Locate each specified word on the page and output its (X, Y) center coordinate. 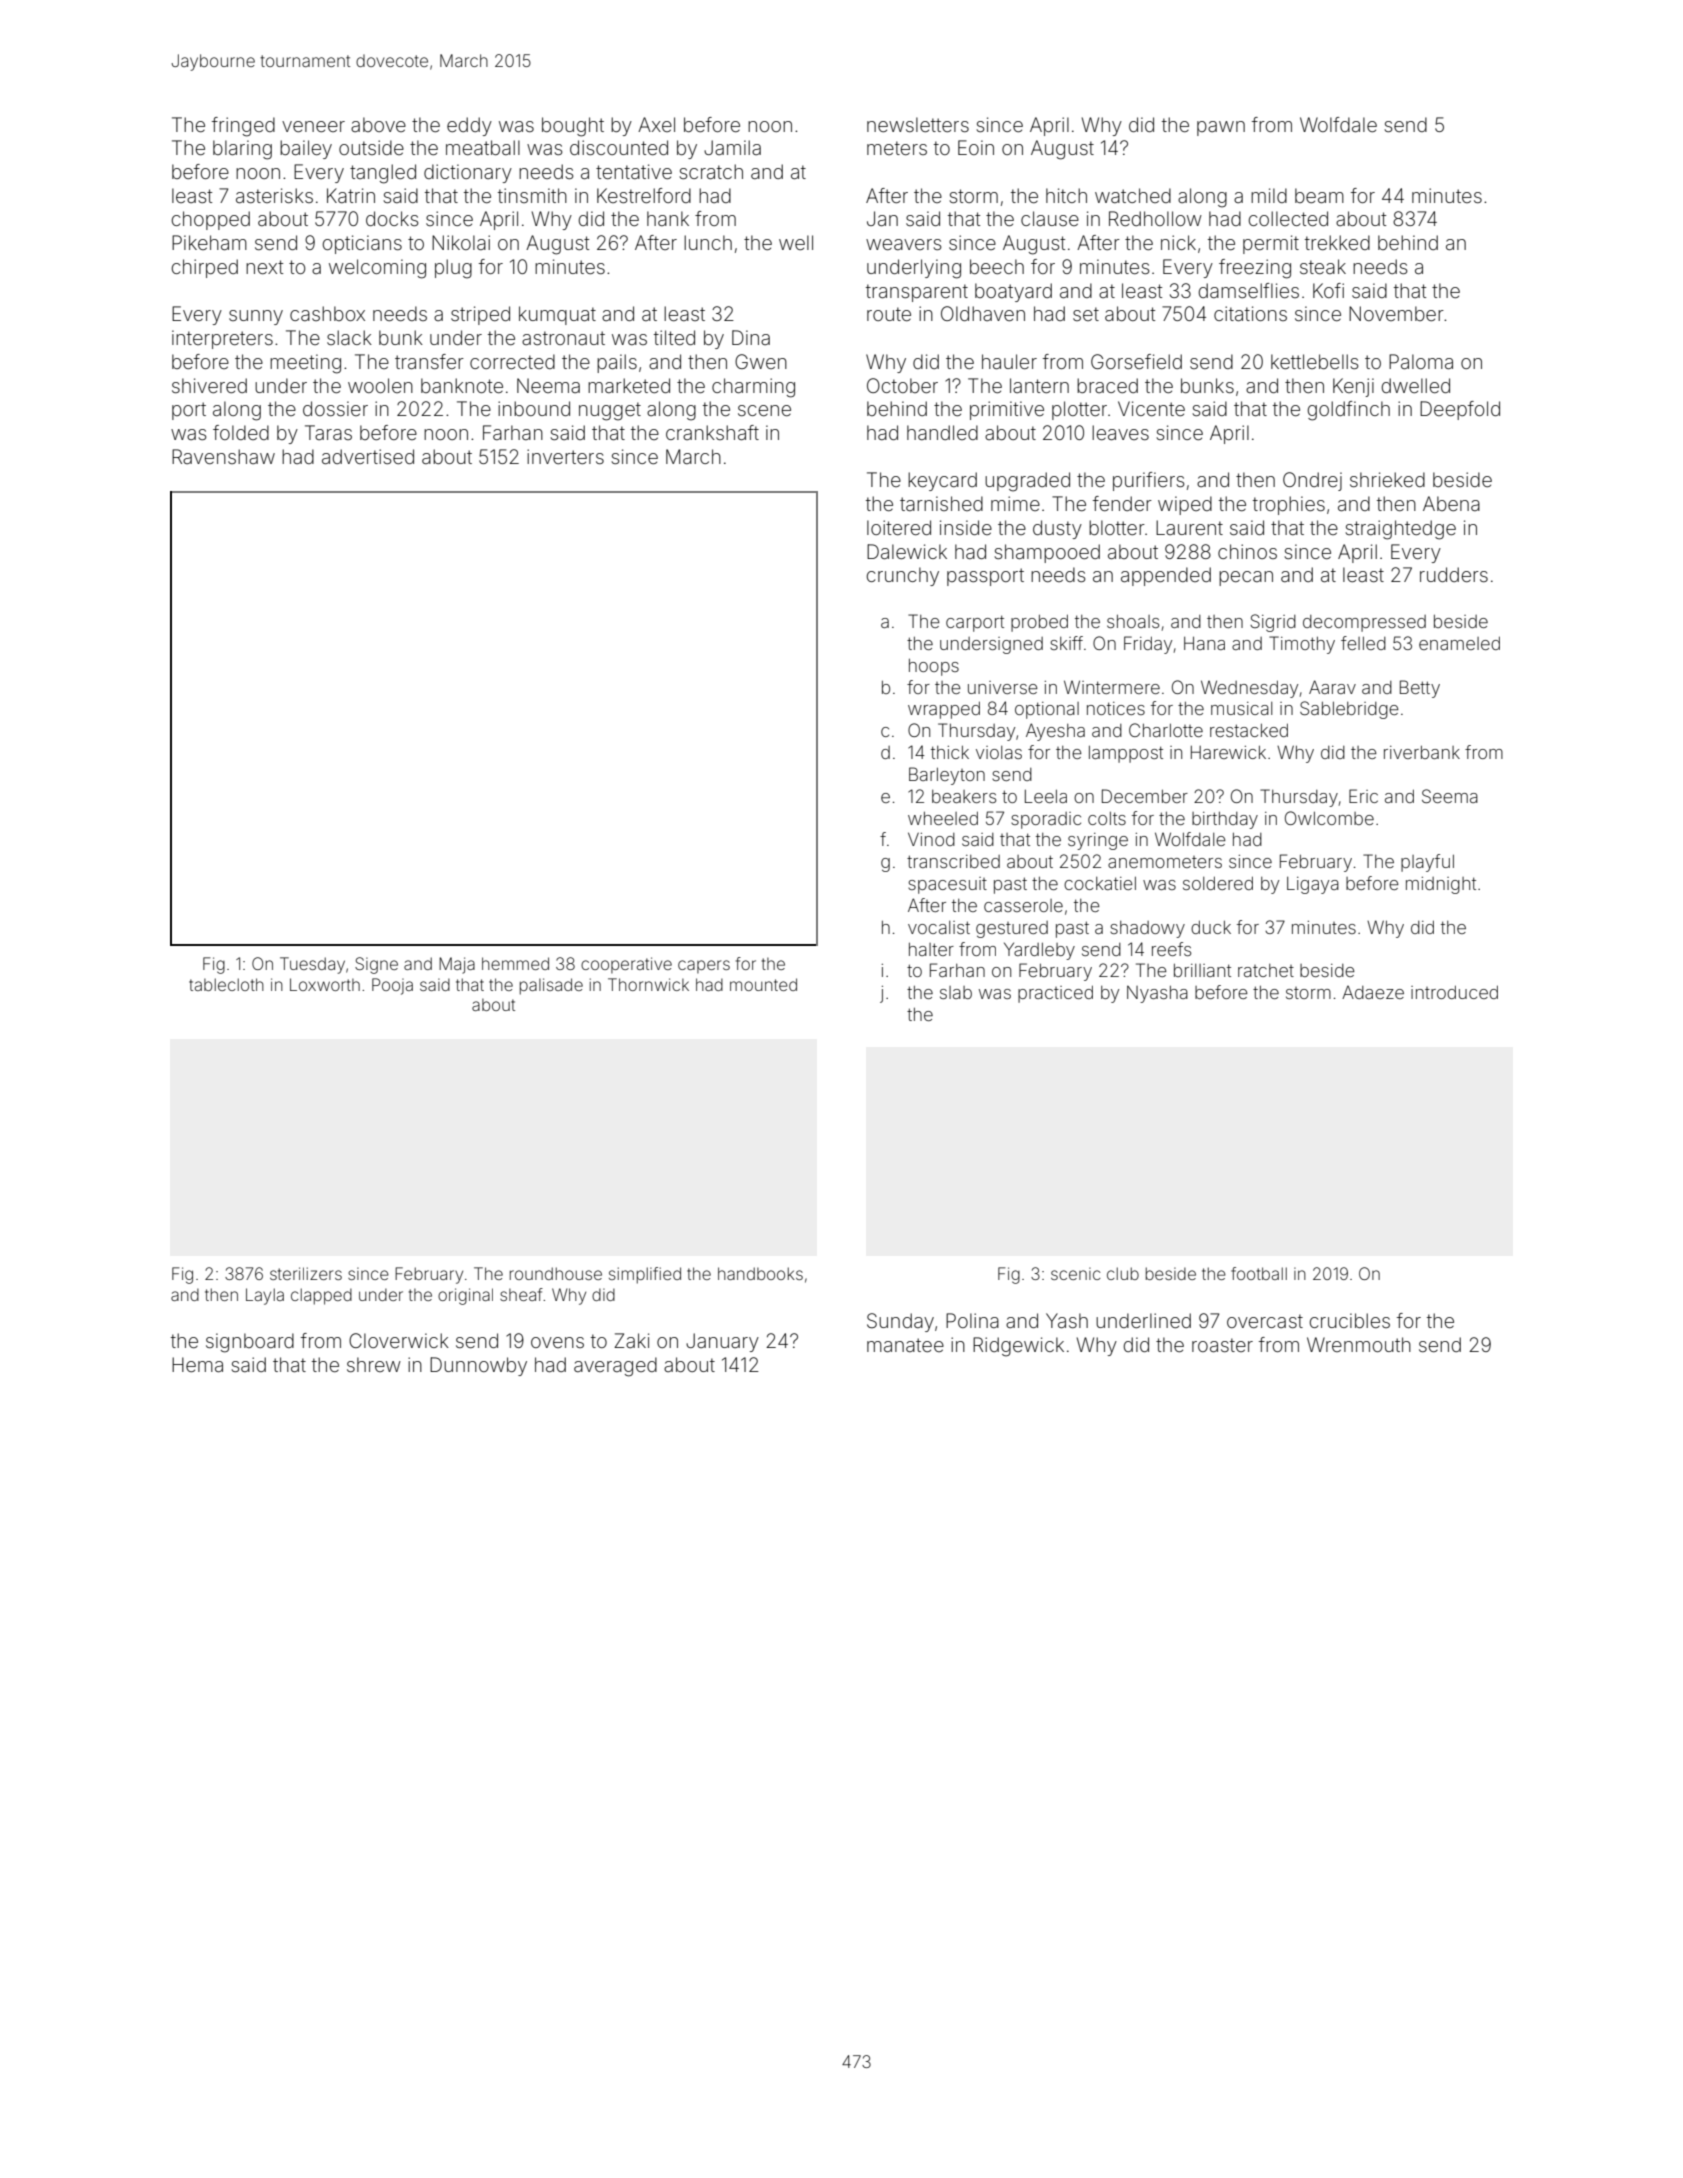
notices (1116, 708)
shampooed (1047, 553)
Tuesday (312, 965)
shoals (1133, 621)
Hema (197, 1364)
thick (950, 752)
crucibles (1350, 1320)
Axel (656, 124)
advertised (368, 456)
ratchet (1266, 970)
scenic (1075, 1273)
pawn (1221, 128)
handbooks (760, 1273)
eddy (469, 126)
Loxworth (325, 984)
